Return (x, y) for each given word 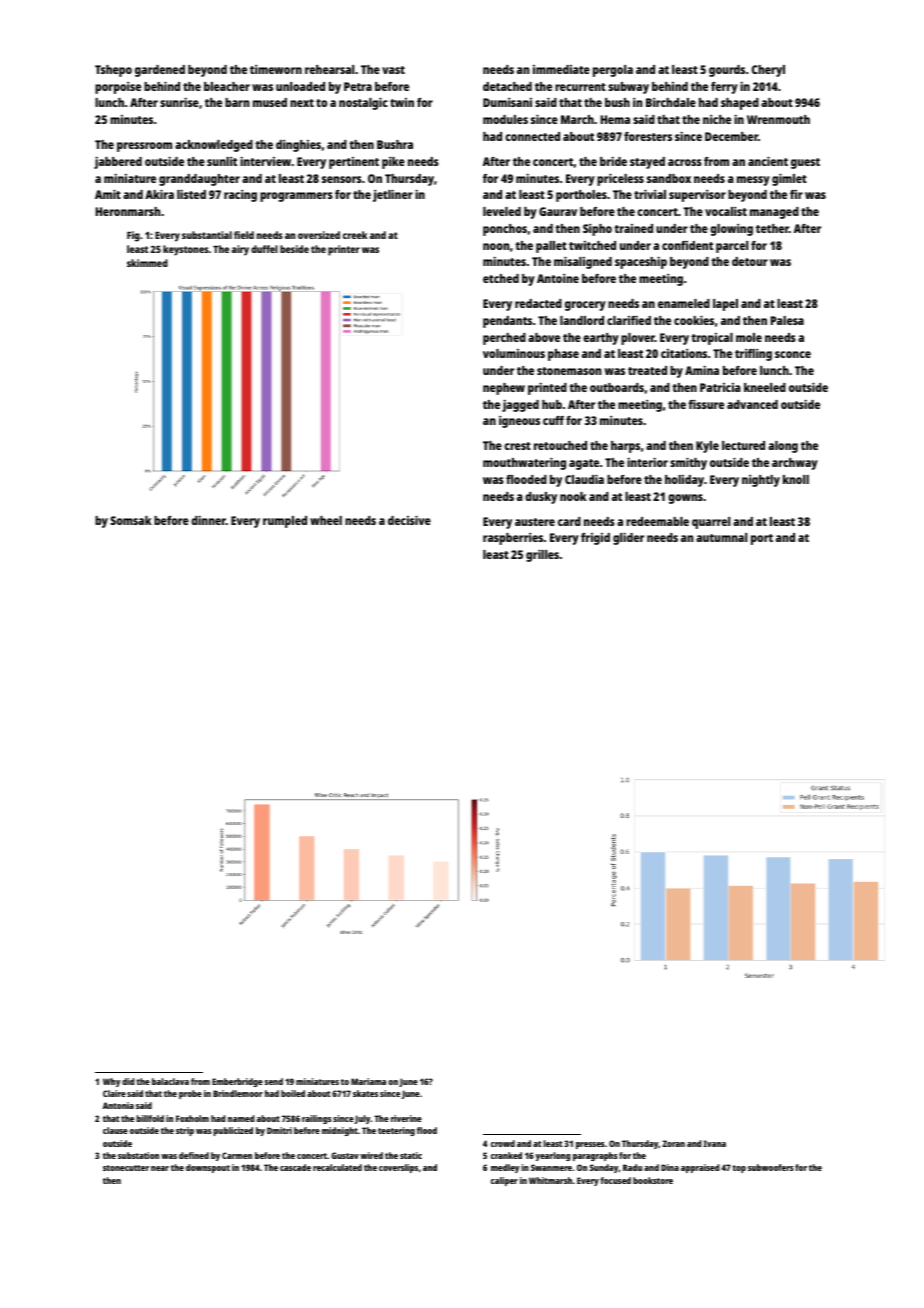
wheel (326, 520)
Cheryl (768, 71)
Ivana (715, 1143)
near (160, 1168)
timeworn (276, 69)
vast (393, 70)
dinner (208, 520)
